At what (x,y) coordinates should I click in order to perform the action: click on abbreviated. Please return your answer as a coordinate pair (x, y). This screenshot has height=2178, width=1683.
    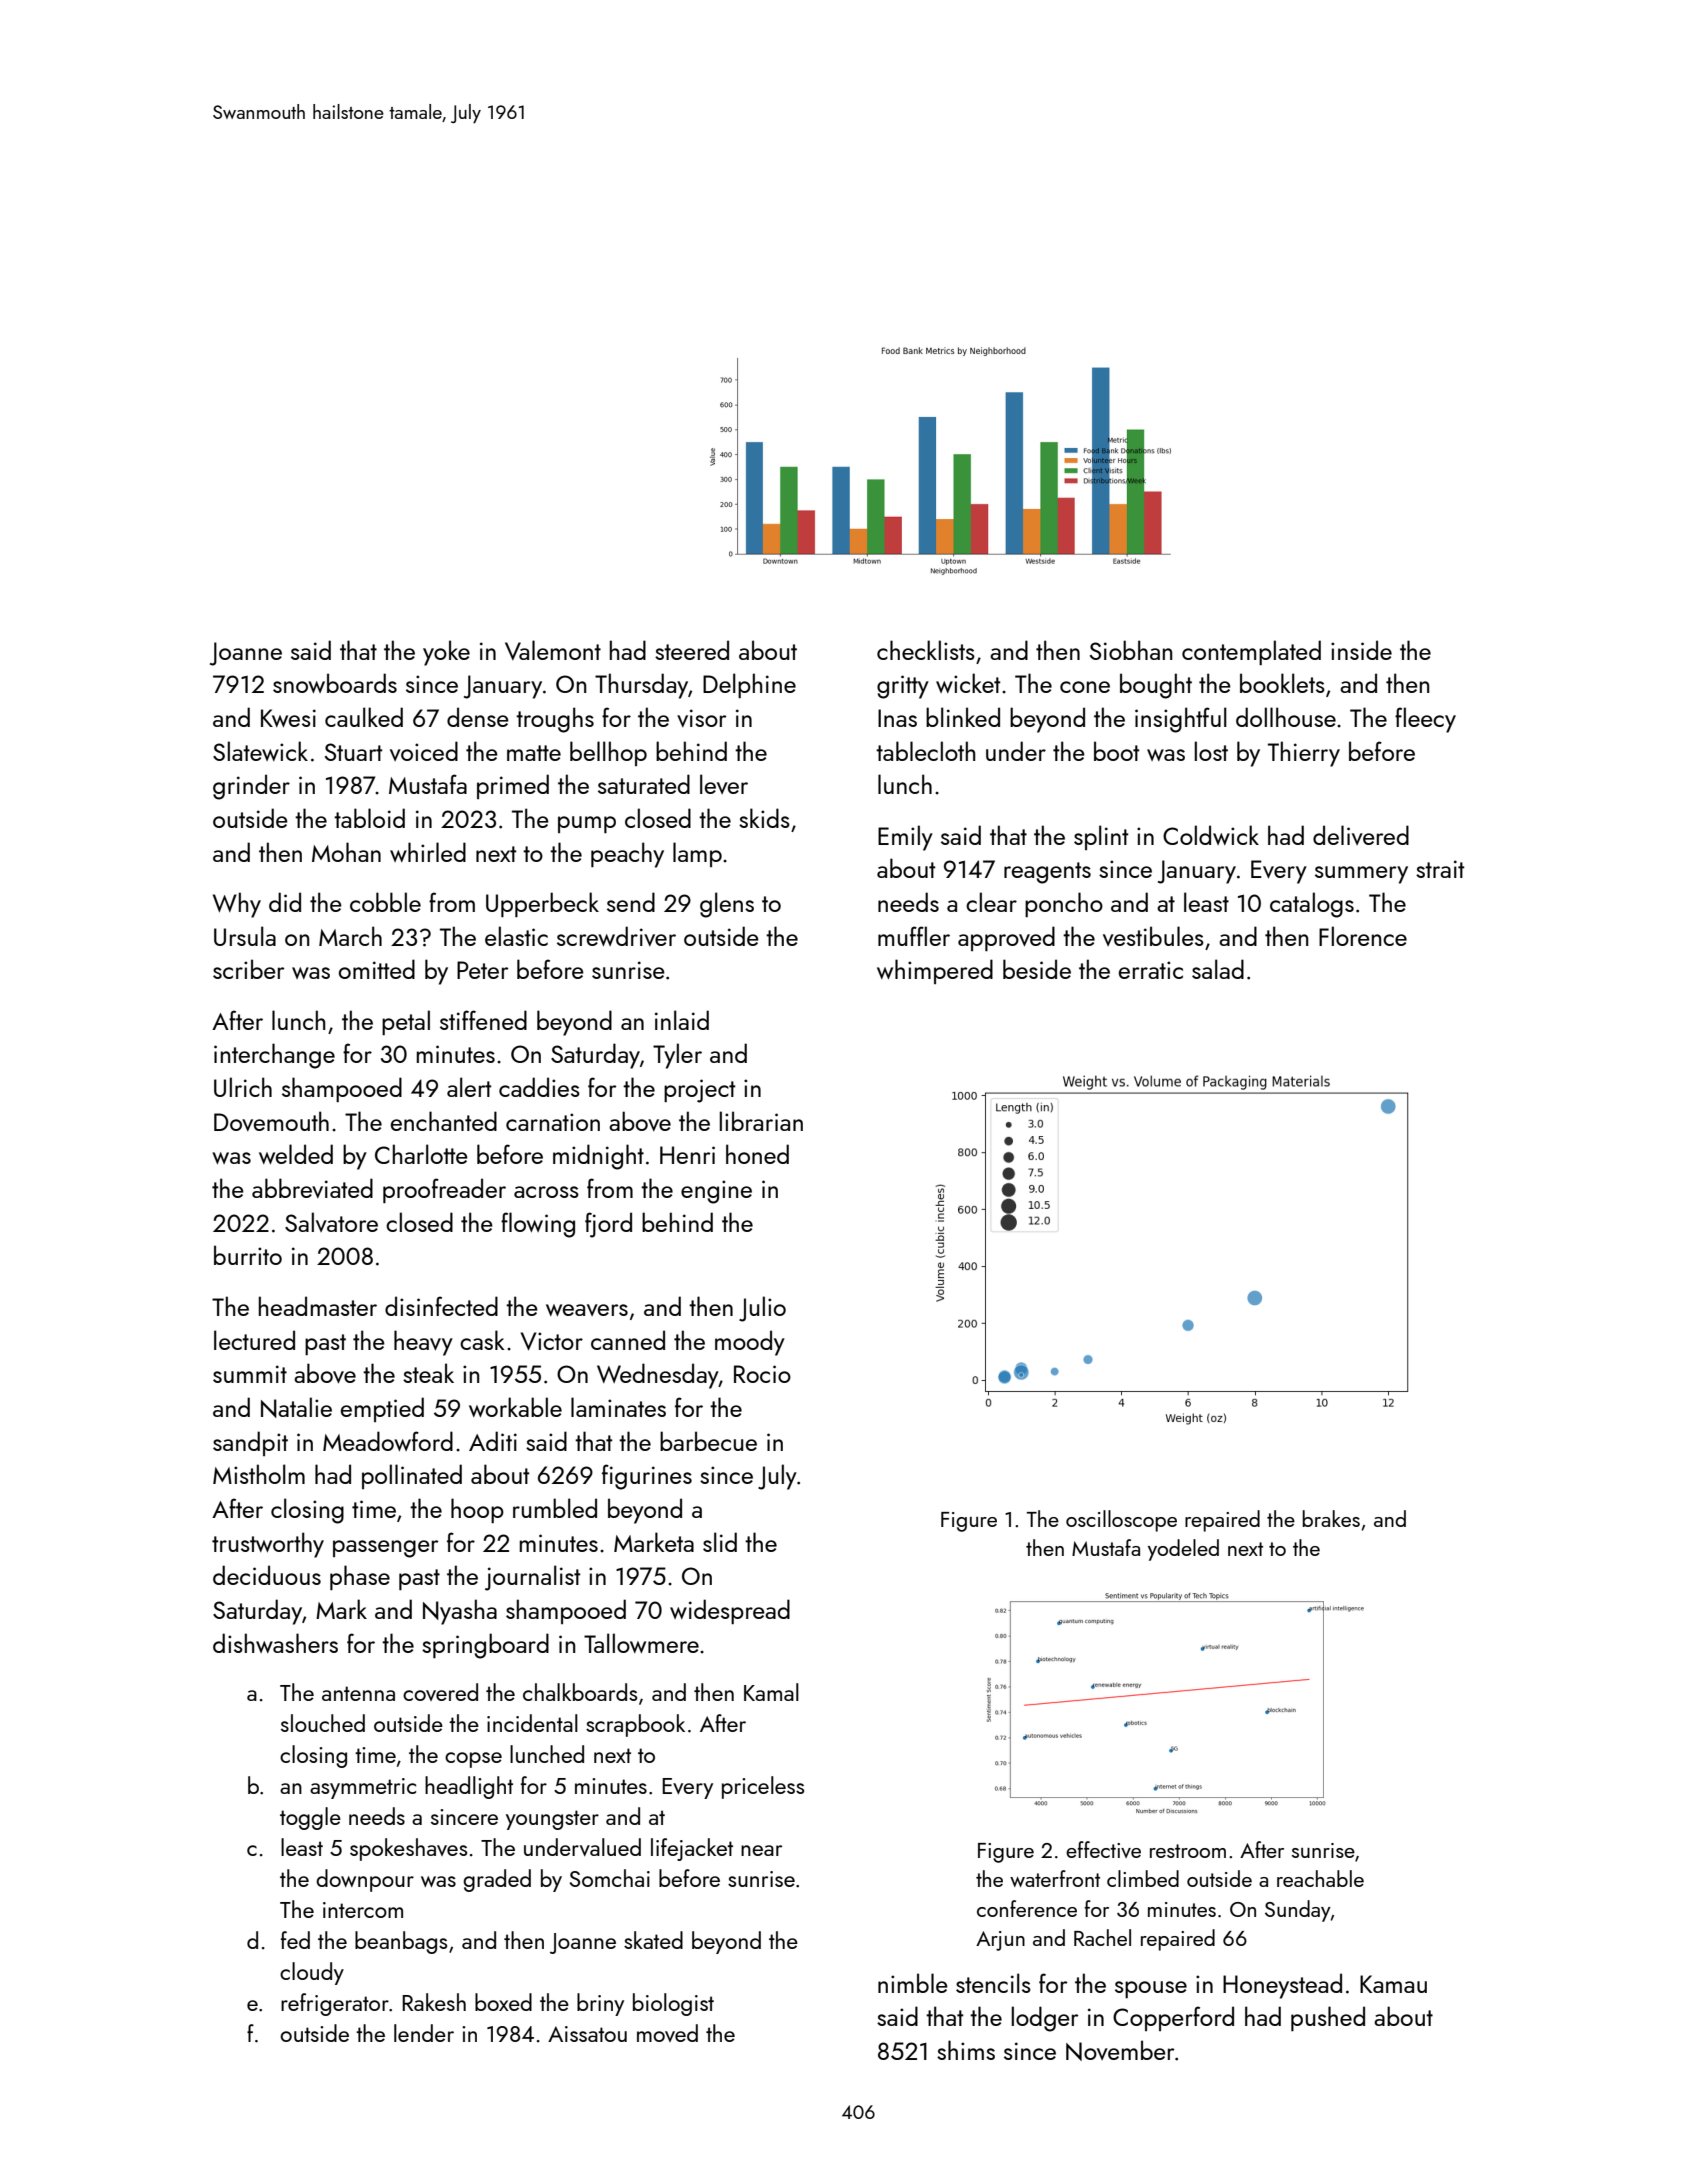
    Looking at the image, I should click on (312, 1188).
